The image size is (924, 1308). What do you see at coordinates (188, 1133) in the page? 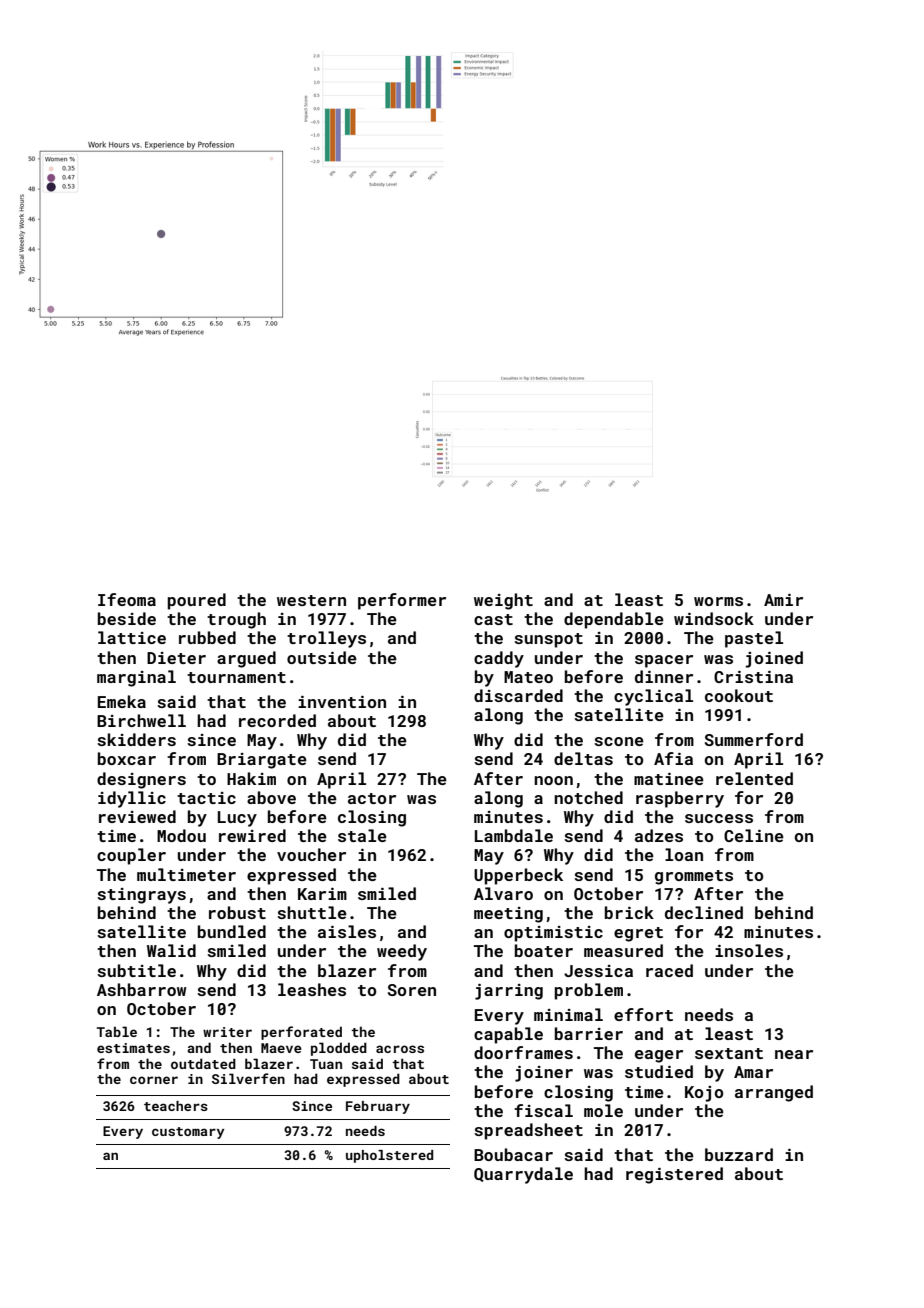
I see `customary` at bounding box center [188, 1133].
